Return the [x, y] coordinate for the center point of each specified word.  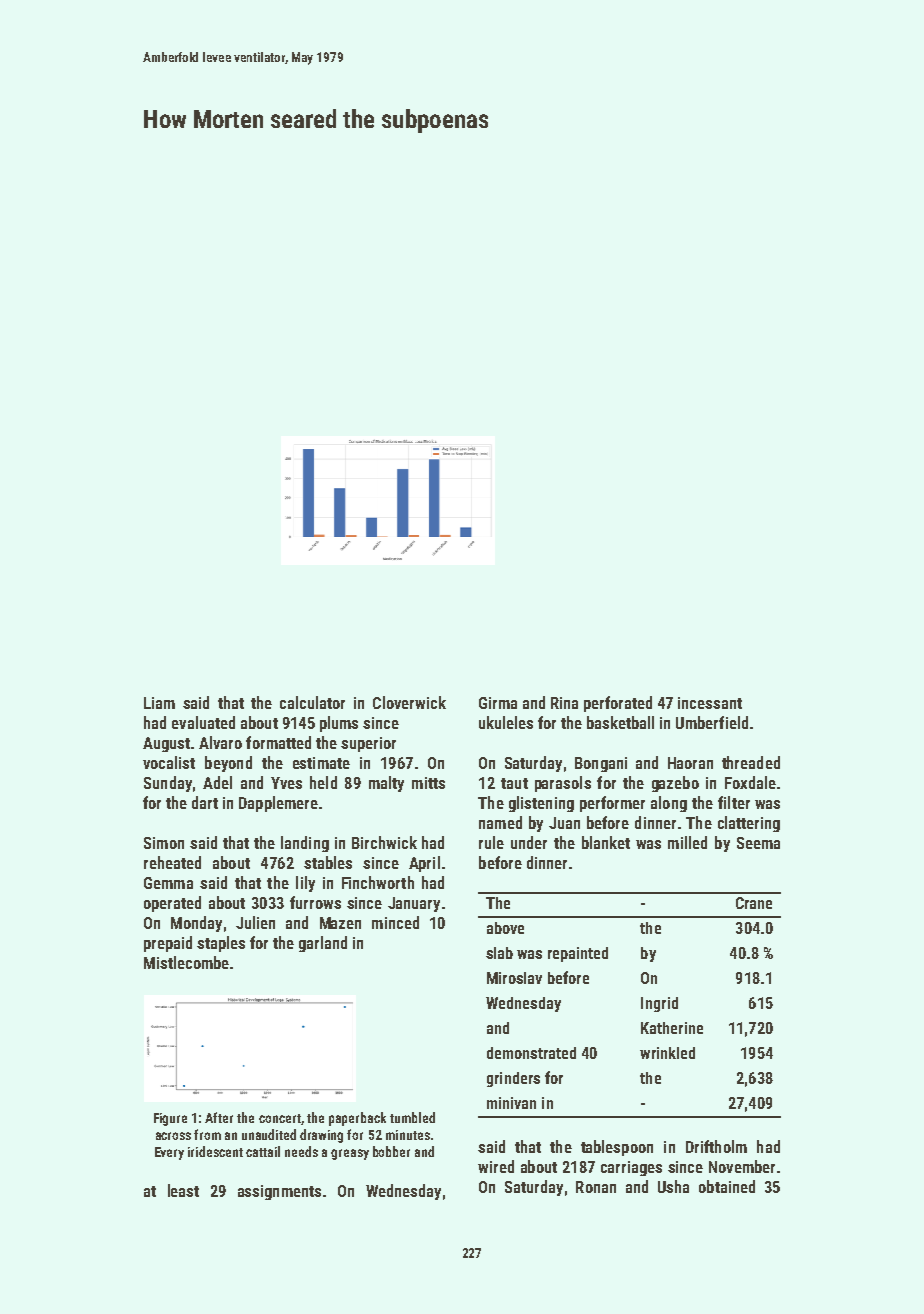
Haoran [690, 763]
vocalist [169, 762]
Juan [564, 823]
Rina [564, 703]
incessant [710, 703]
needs [301, 1151]
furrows [315, 902]
